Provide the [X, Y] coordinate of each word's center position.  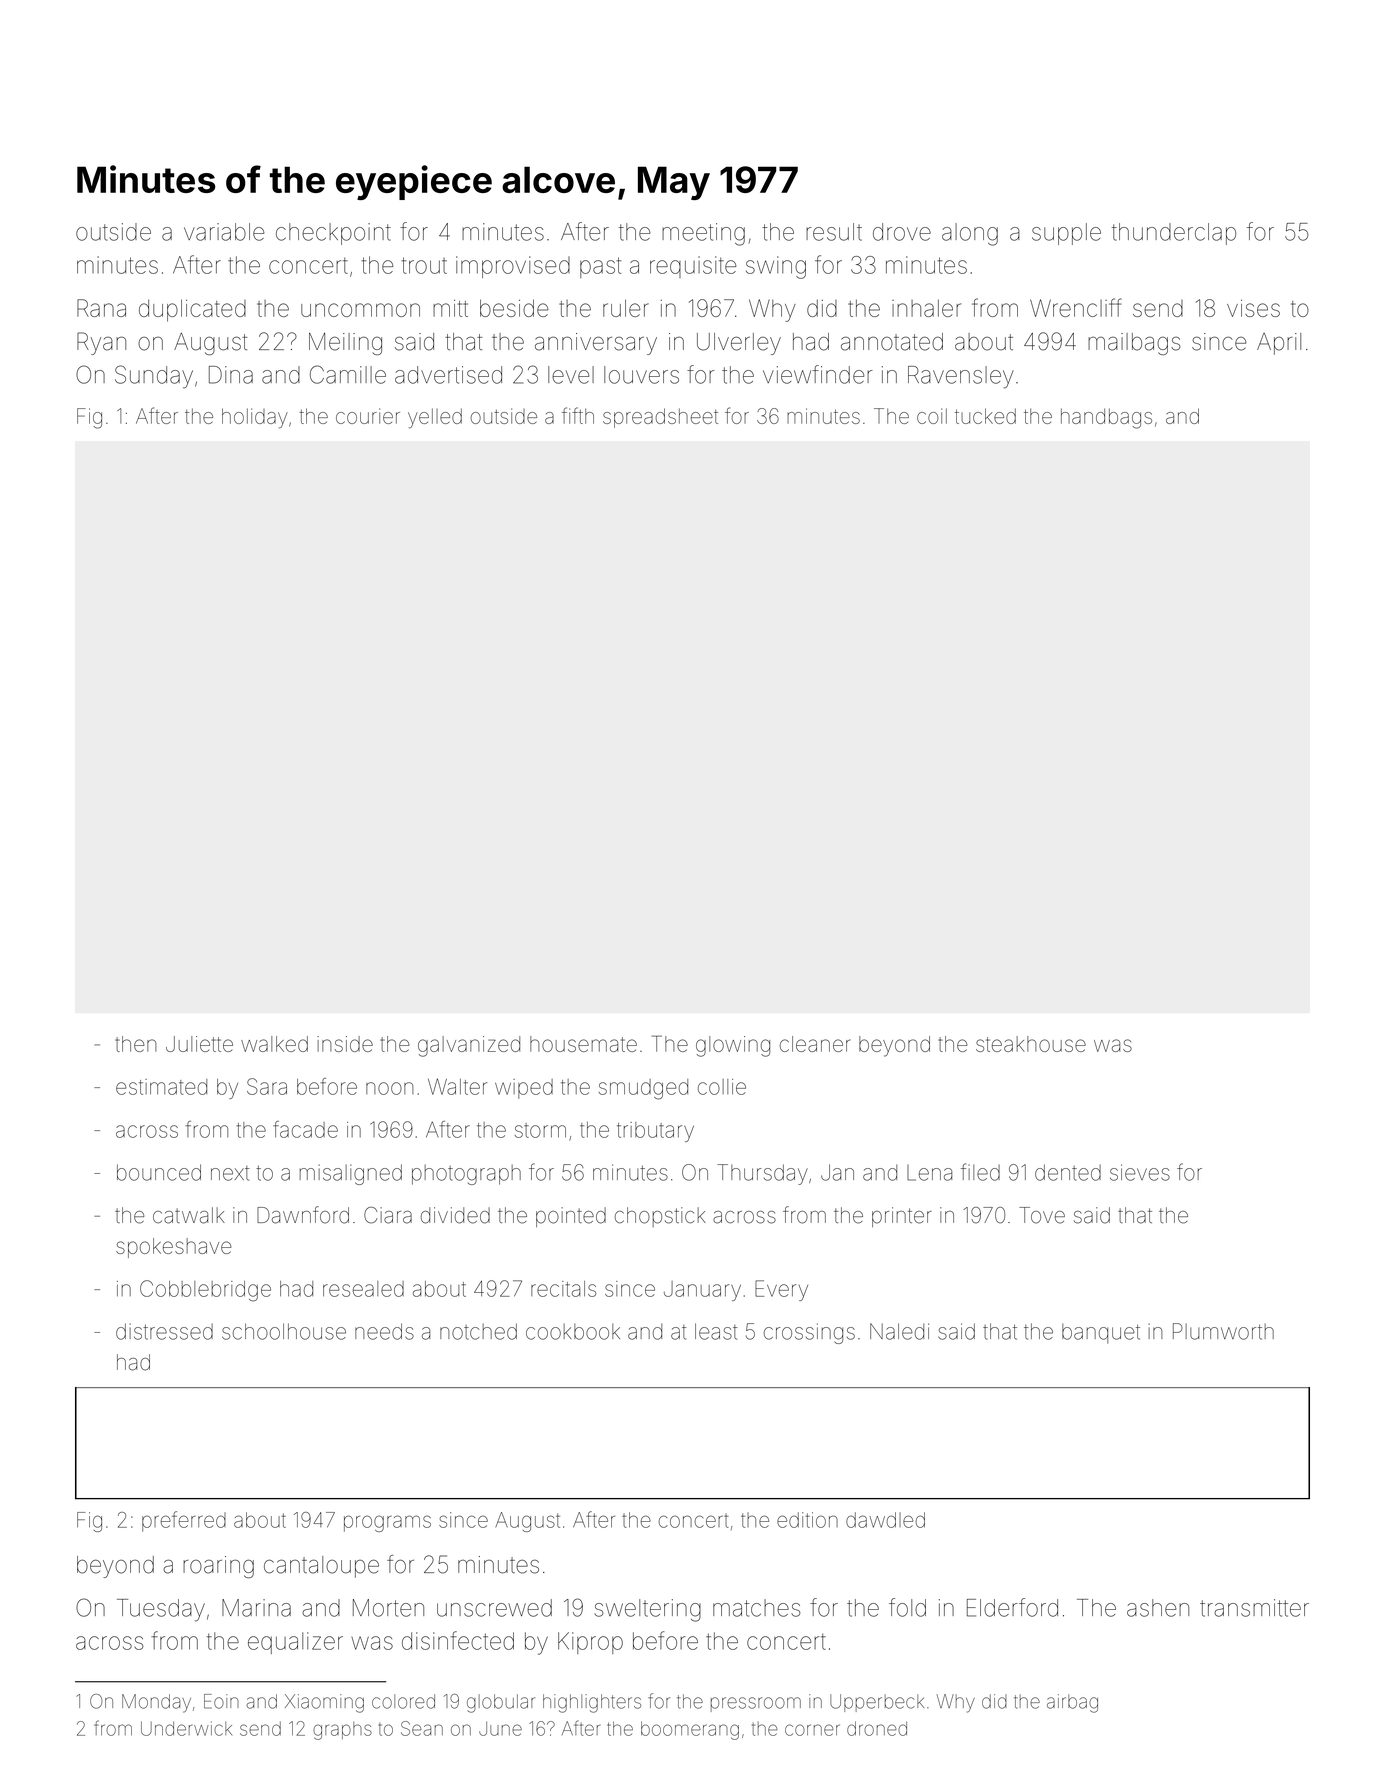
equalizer [295, 1643]
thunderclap [1174, 234]
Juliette [199, 1044]
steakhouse [1031, 1044]
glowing [733, 1046]
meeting [703, 234]
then [136, 1044]
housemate [583, 1044]
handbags [1106, 418]
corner [812, 1730]
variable [224, 232]
